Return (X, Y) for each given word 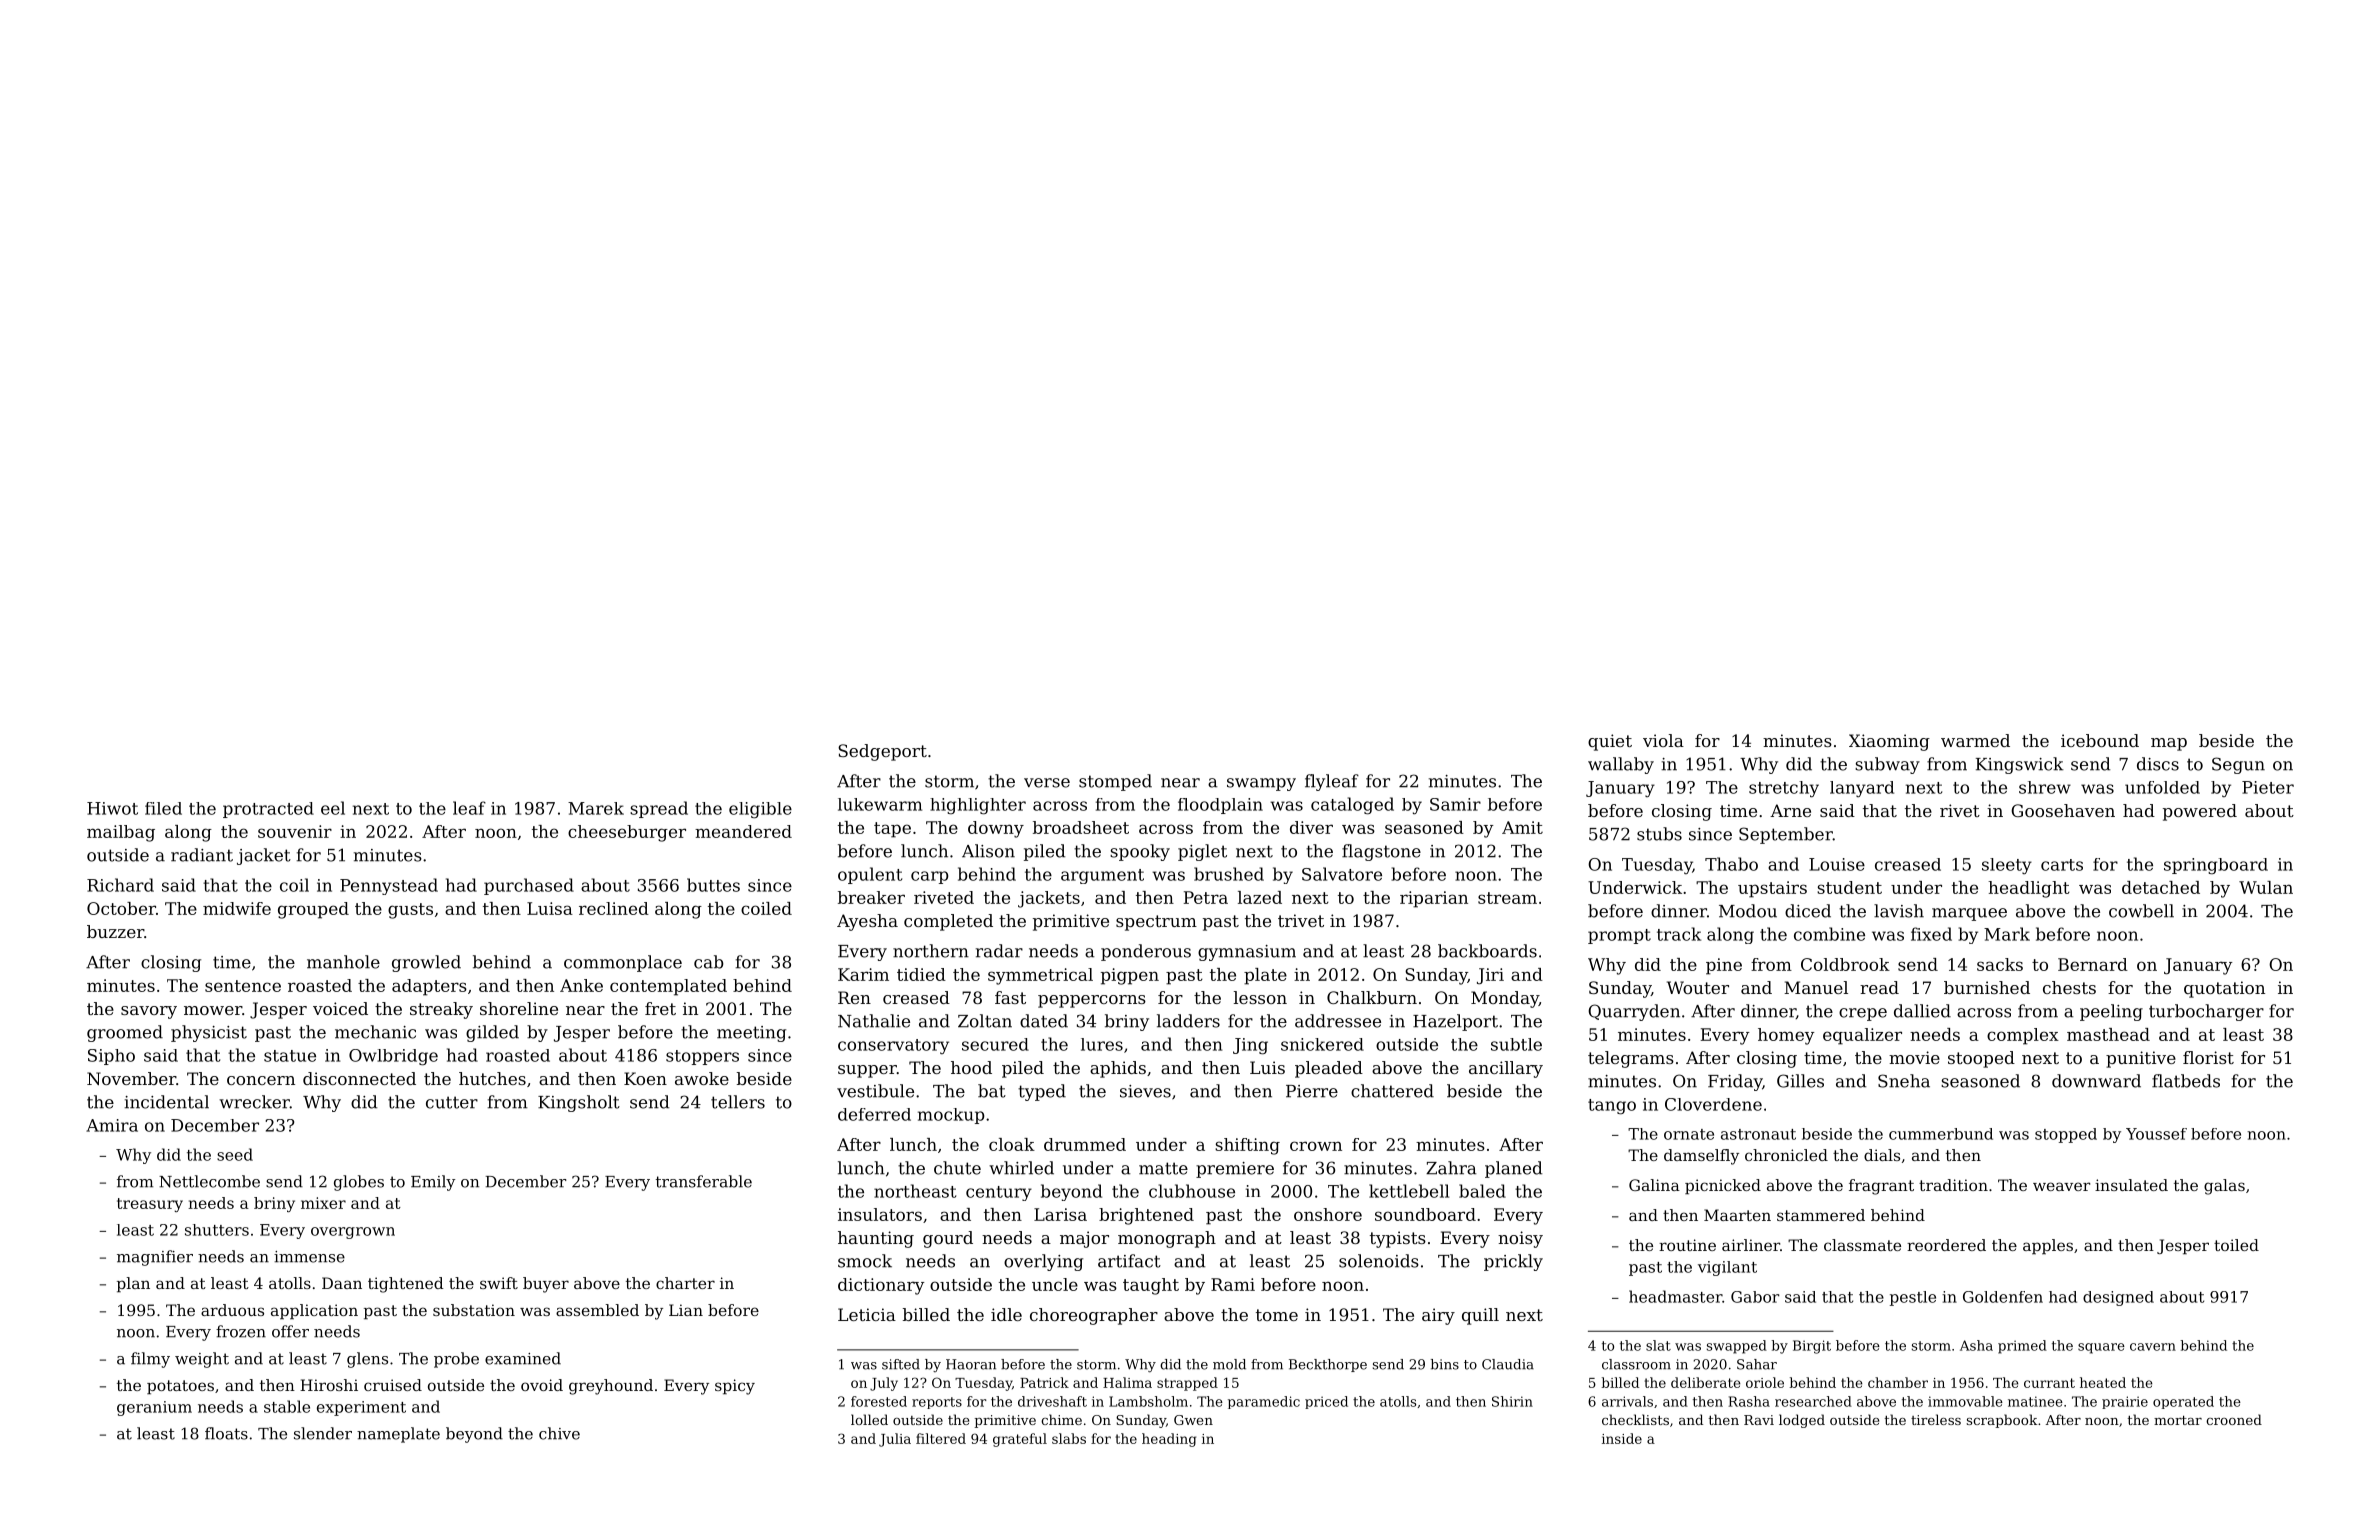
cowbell (2141, 911)
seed (235, 1154)
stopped (2066, 1135)
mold (1229, 1364)
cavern (2153, 1347)
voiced (340, 1008)
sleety (2007, 866)
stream (1507, 898)
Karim (863, 974)
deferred (874, 1114)
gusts (410, 911)
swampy (1261, 784)
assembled (597, 1310)
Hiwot (112, 808)
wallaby (1621, 765)
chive (559, 1433)
